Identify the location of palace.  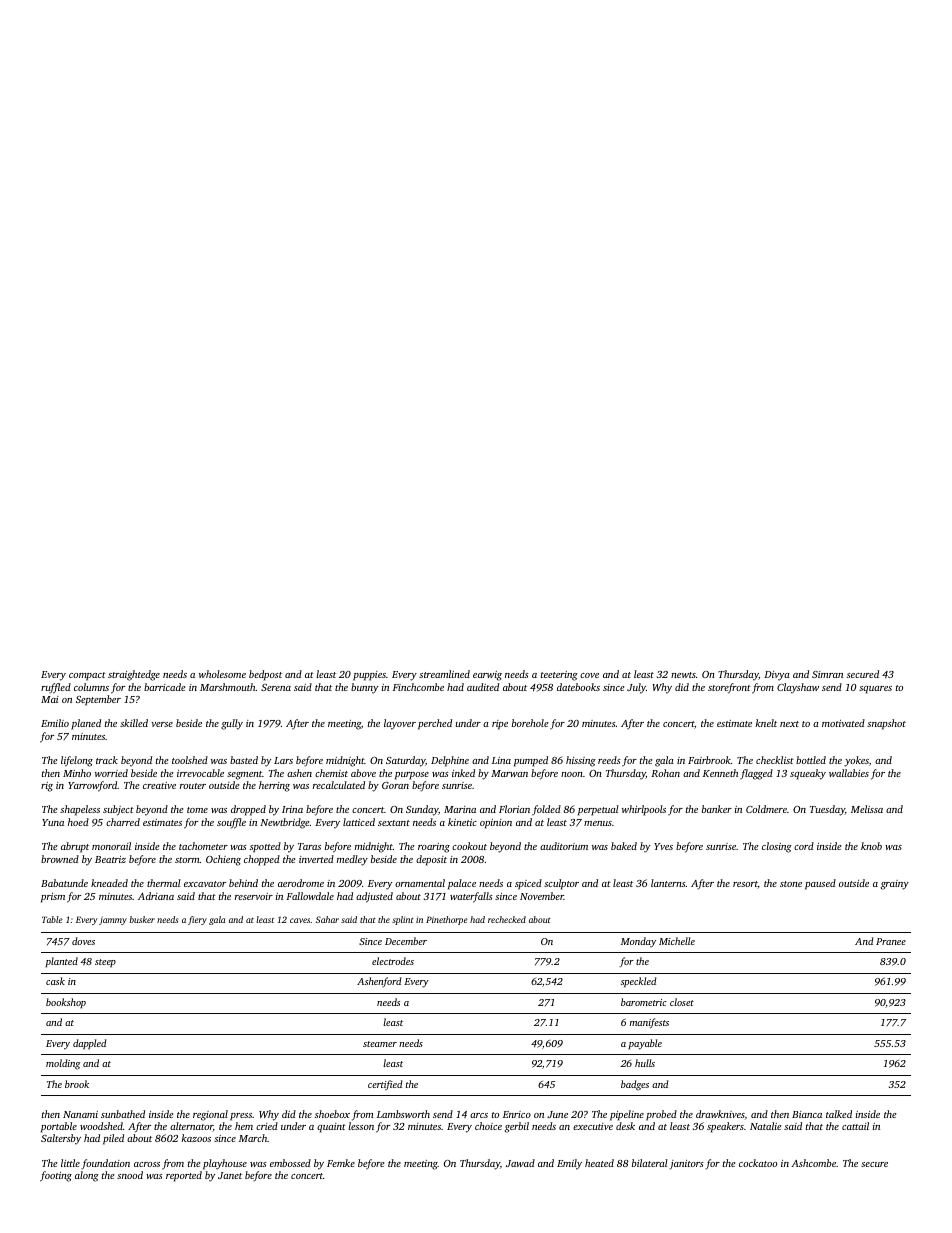
(462, 884).
